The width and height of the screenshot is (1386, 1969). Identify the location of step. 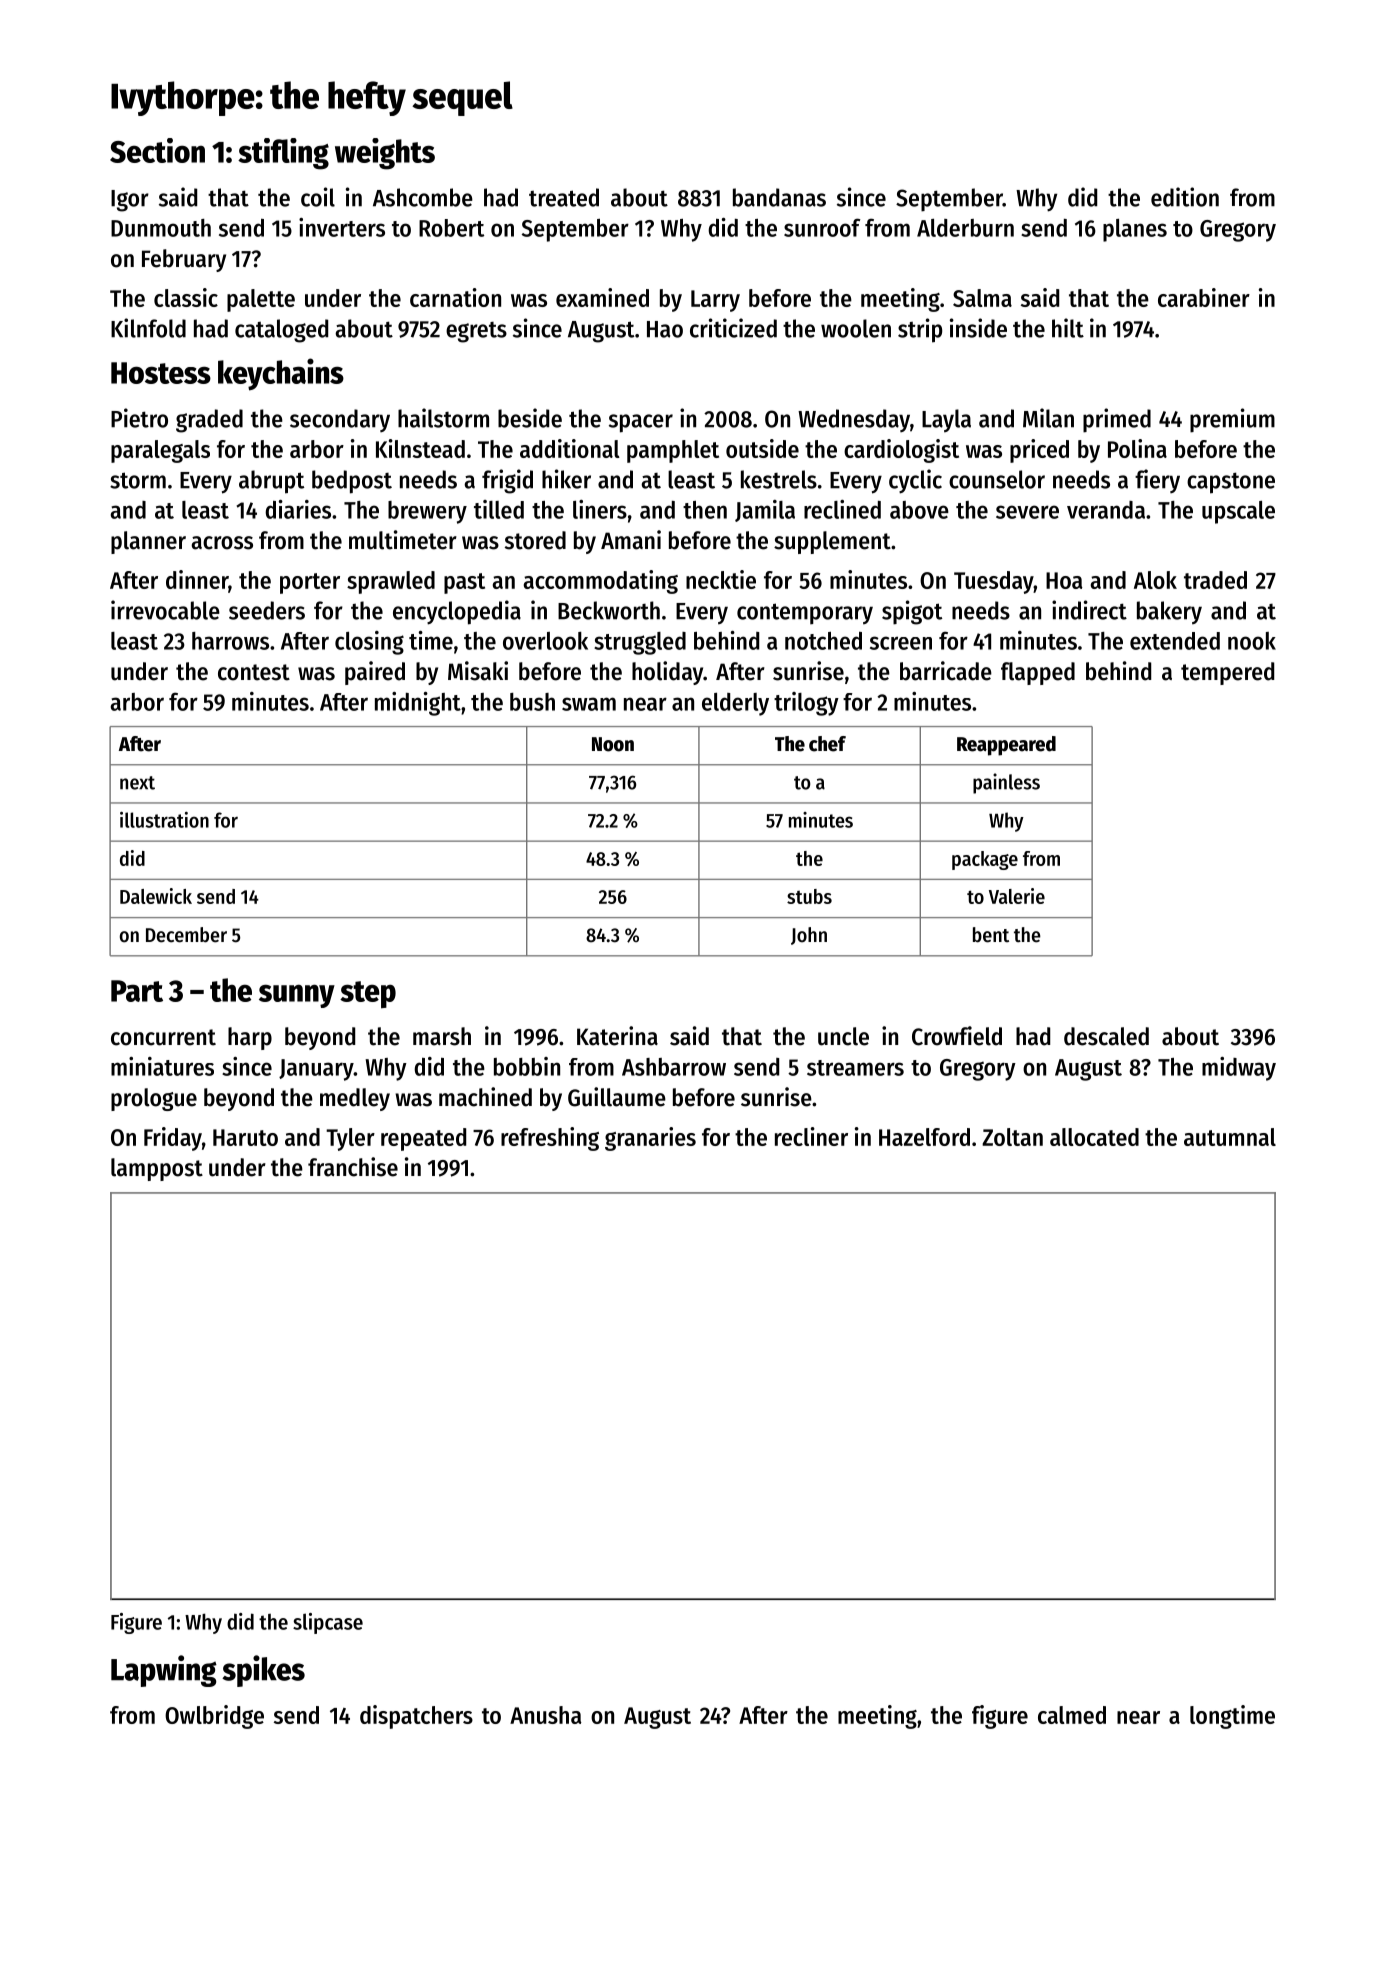
(368, 995).
